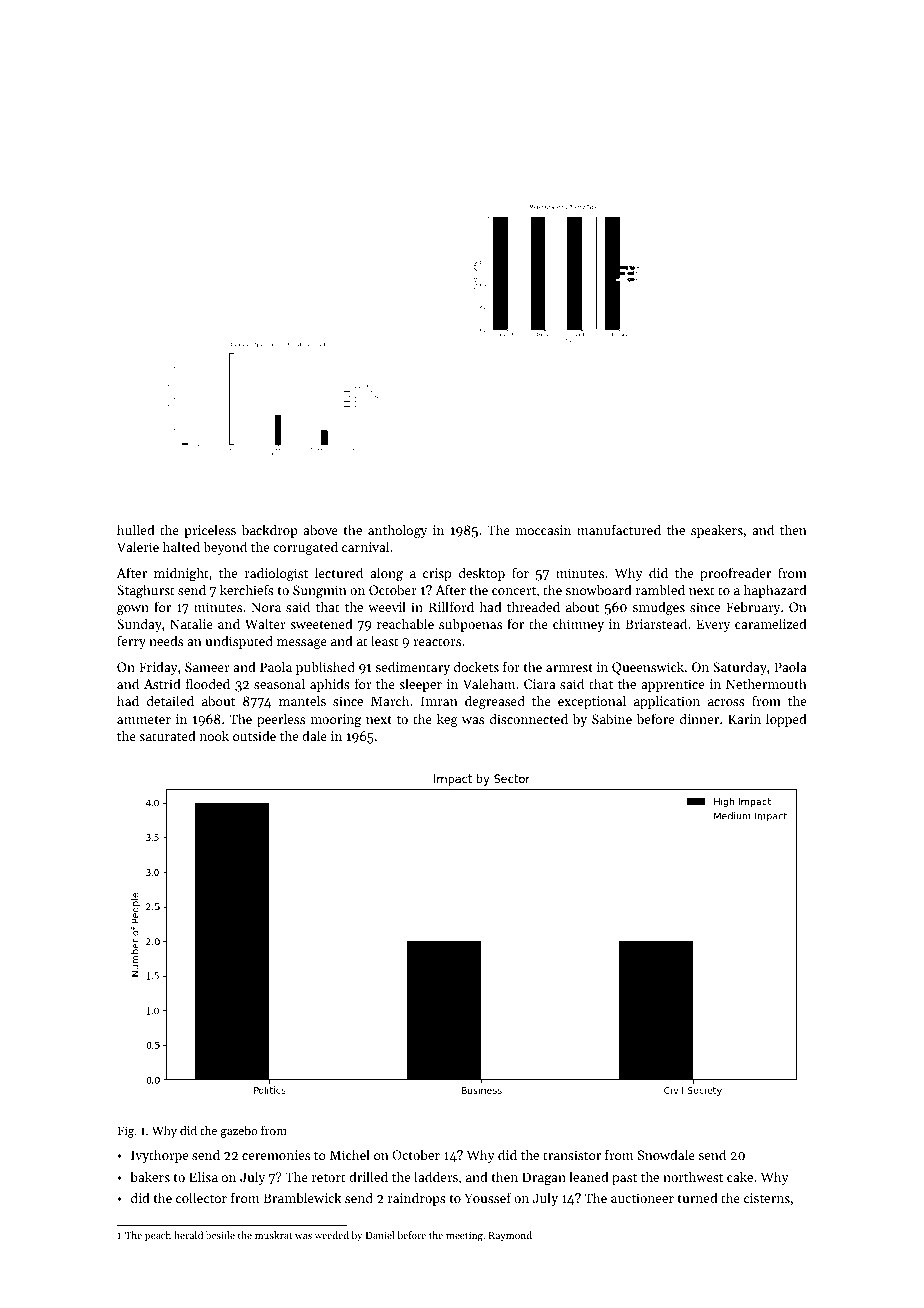 This screenshot has width=924, height=1308. What do you see at coordinates (239, 1131) in the screenshot?
I see `gazebo` at bounding box center [239, 1131].
